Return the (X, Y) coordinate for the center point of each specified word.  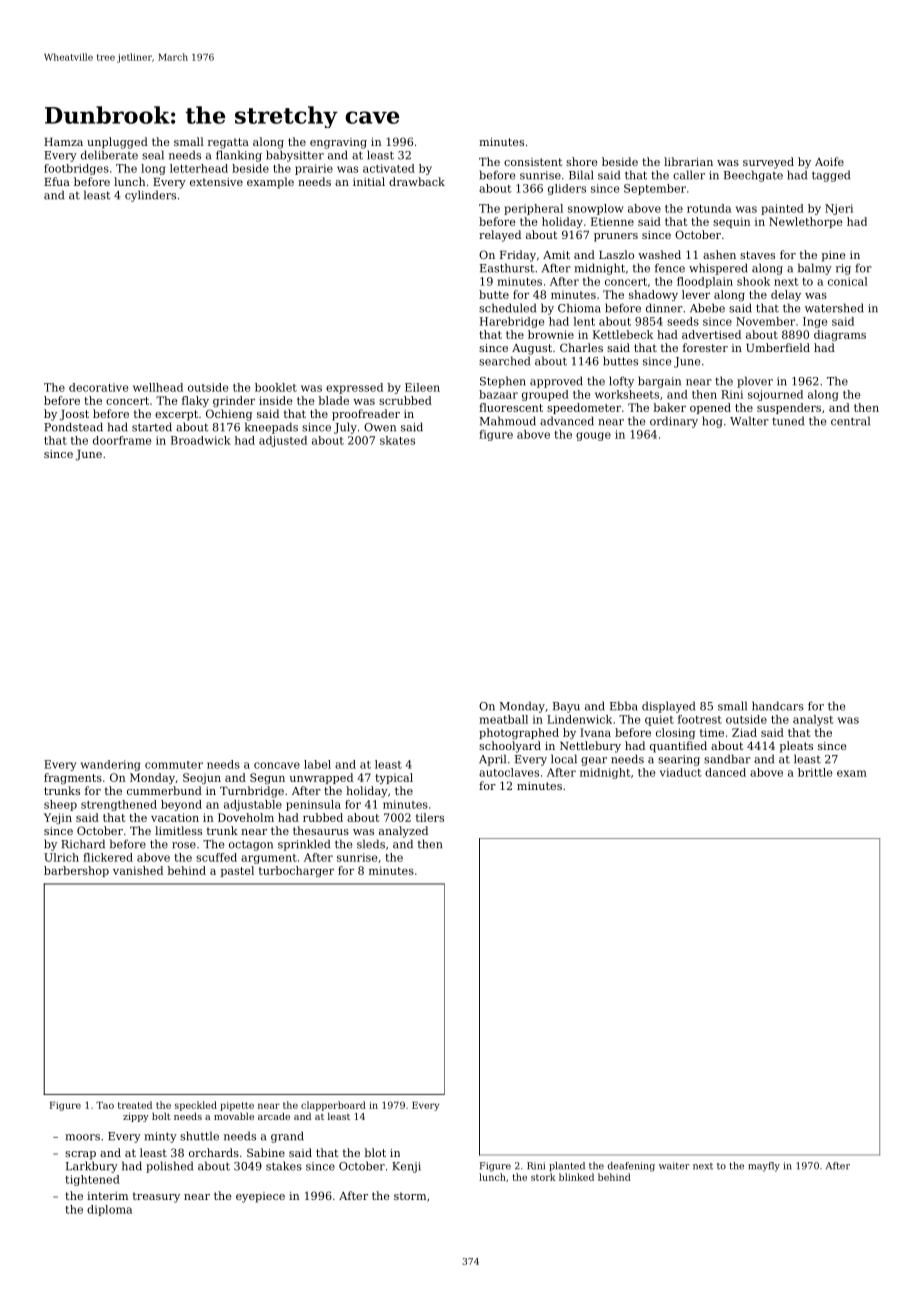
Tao (105, 1105)
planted (567, 1167)
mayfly (764, 1167)
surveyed (768, 163)
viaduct (681, 772)
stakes (284, 1166)
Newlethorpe (806, 222)
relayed (500, 236)
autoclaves (509, 772)
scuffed (216, 857)
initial (369, 181)
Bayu (566, 707)
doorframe (122, 440)
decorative (98, 387)
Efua (57, 181)
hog (712, 422)
